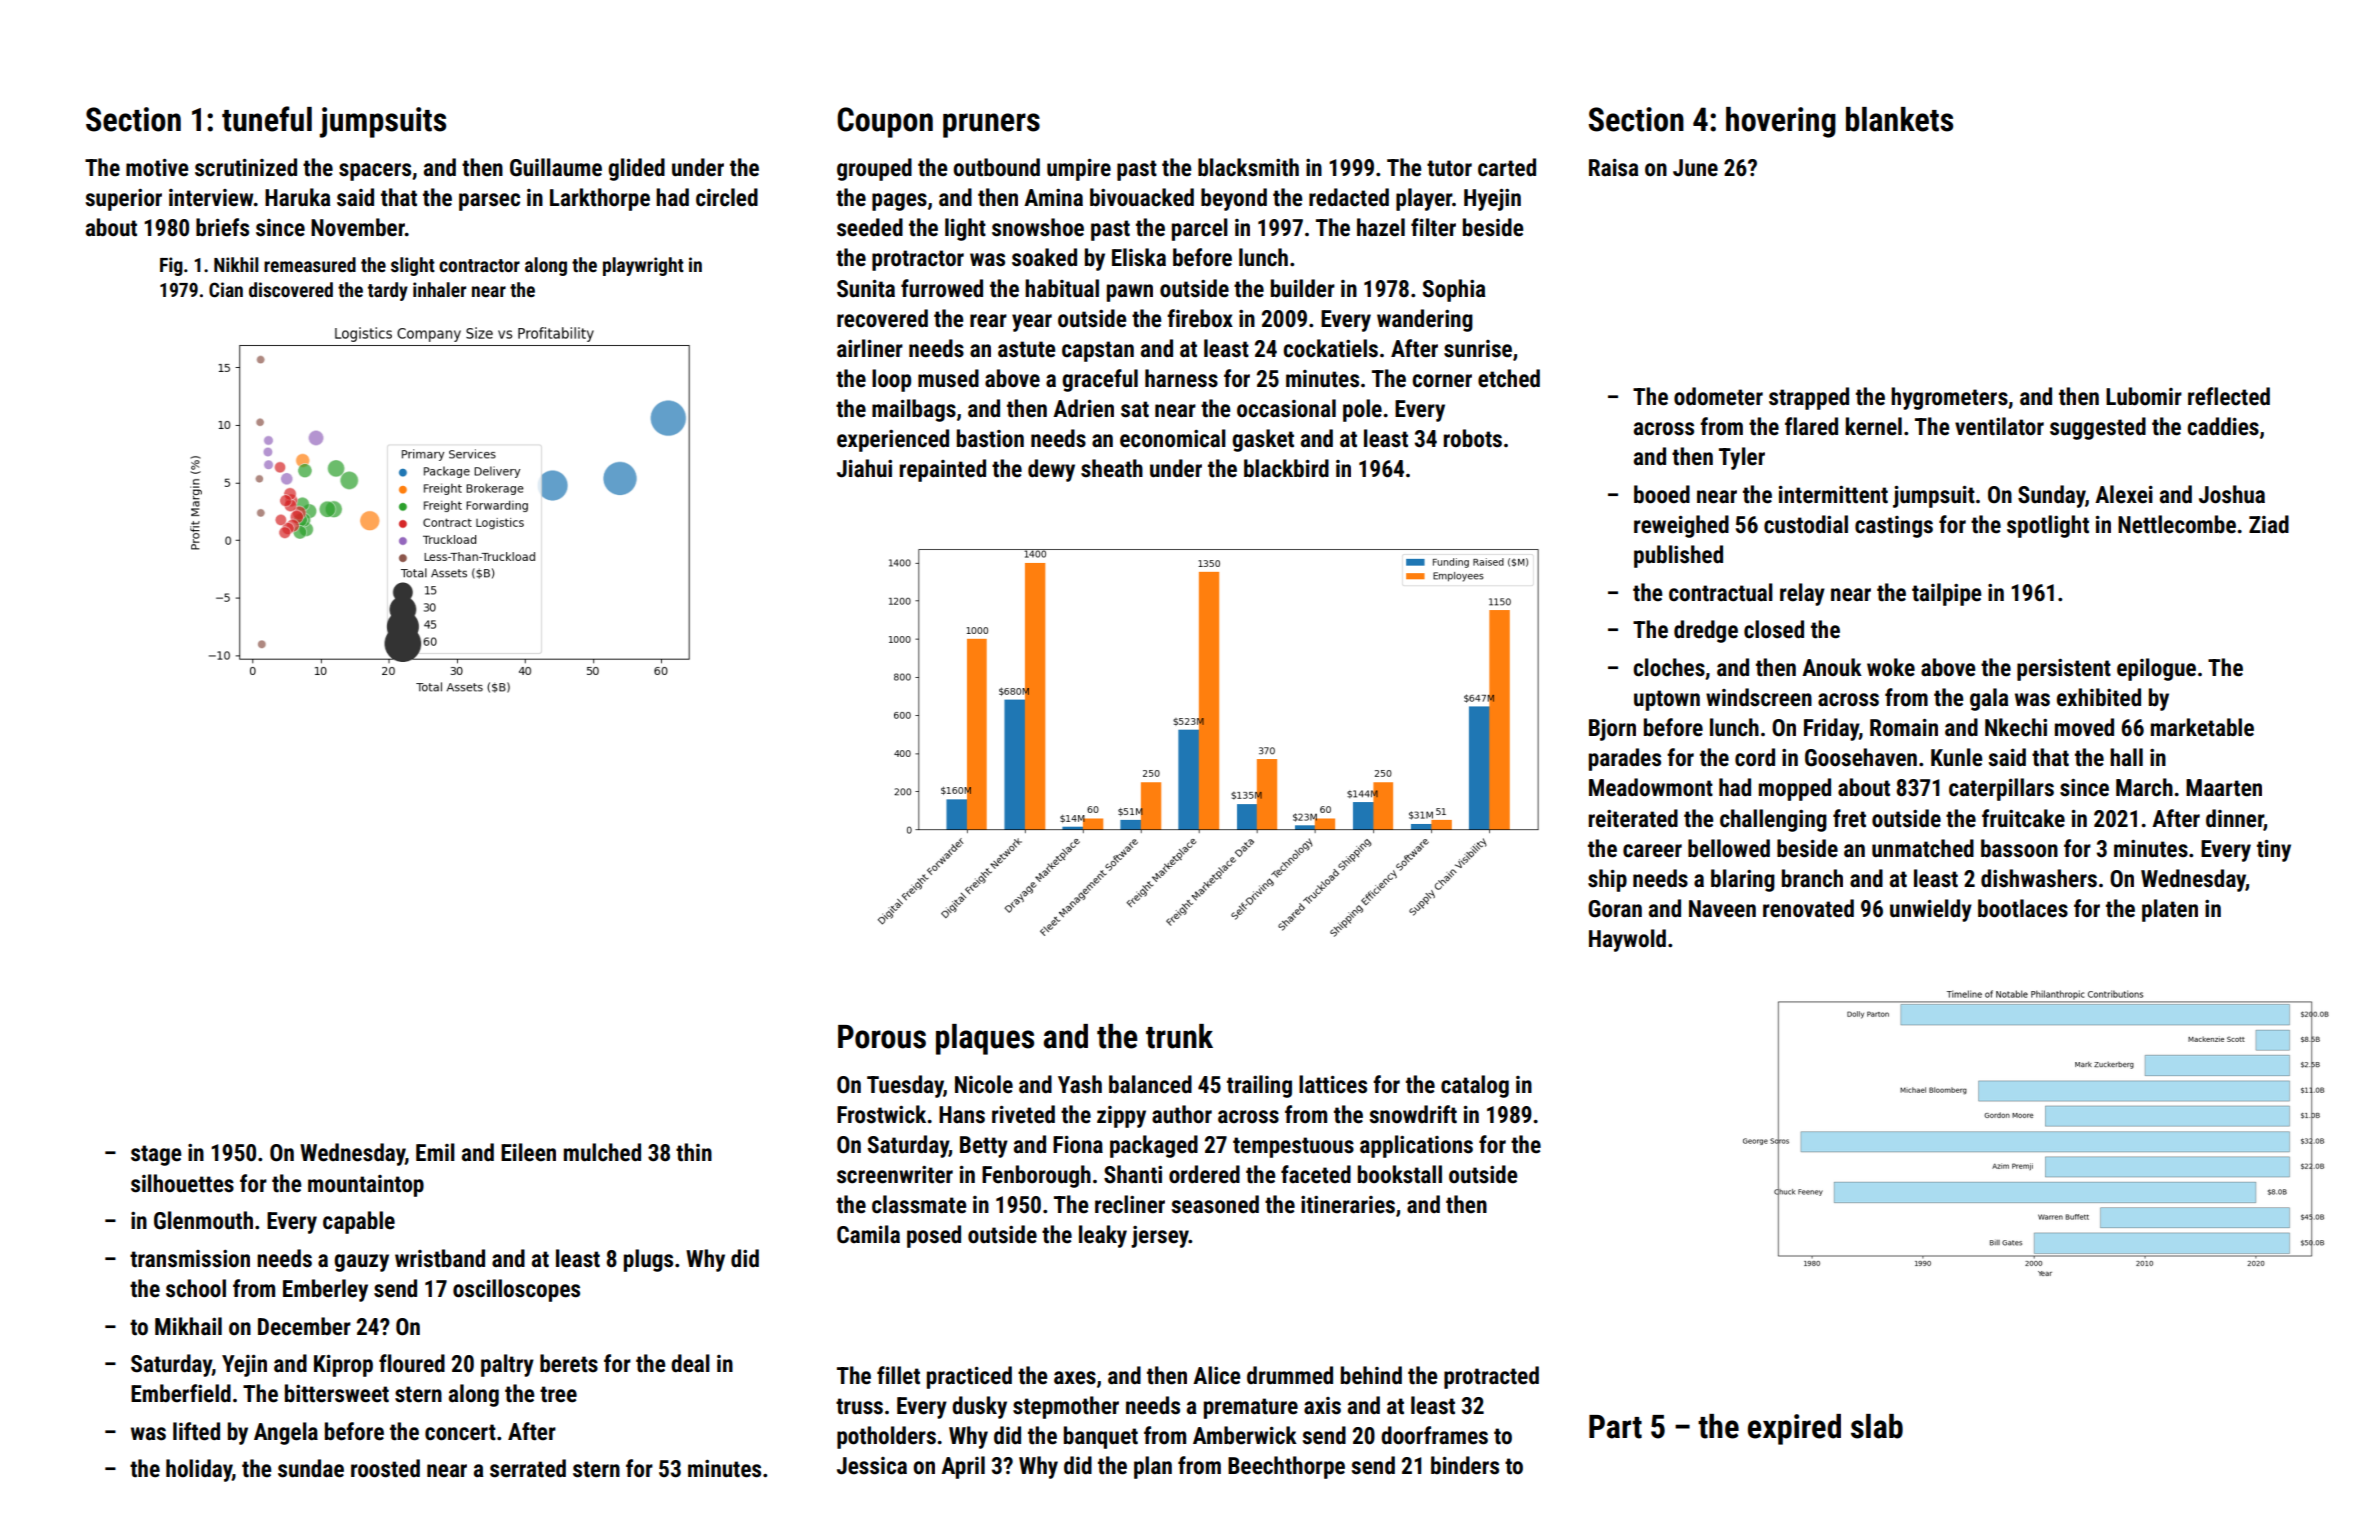 The image size is (2380, 1540). What do you see at coordinates (267, 119) in the page?
I see `tuneful` at bounding box center [267, 119].
